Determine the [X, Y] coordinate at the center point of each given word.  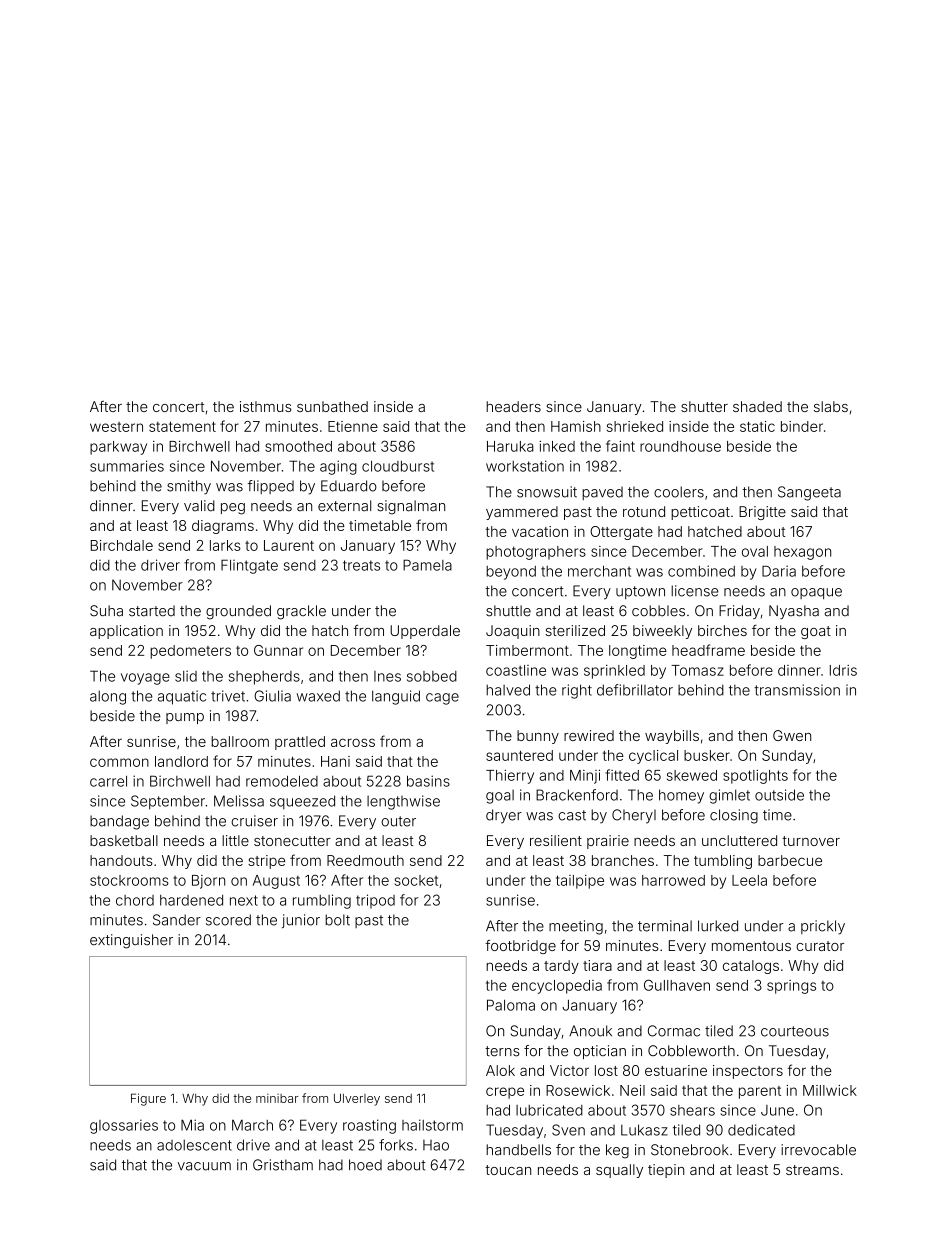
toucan [508, 1170]
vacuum [204, 1166]
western [116, 427]
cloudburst [398, 466]
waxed [318, 696]
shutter [704, 406]
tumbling [723, 862]
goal [500, 797]
